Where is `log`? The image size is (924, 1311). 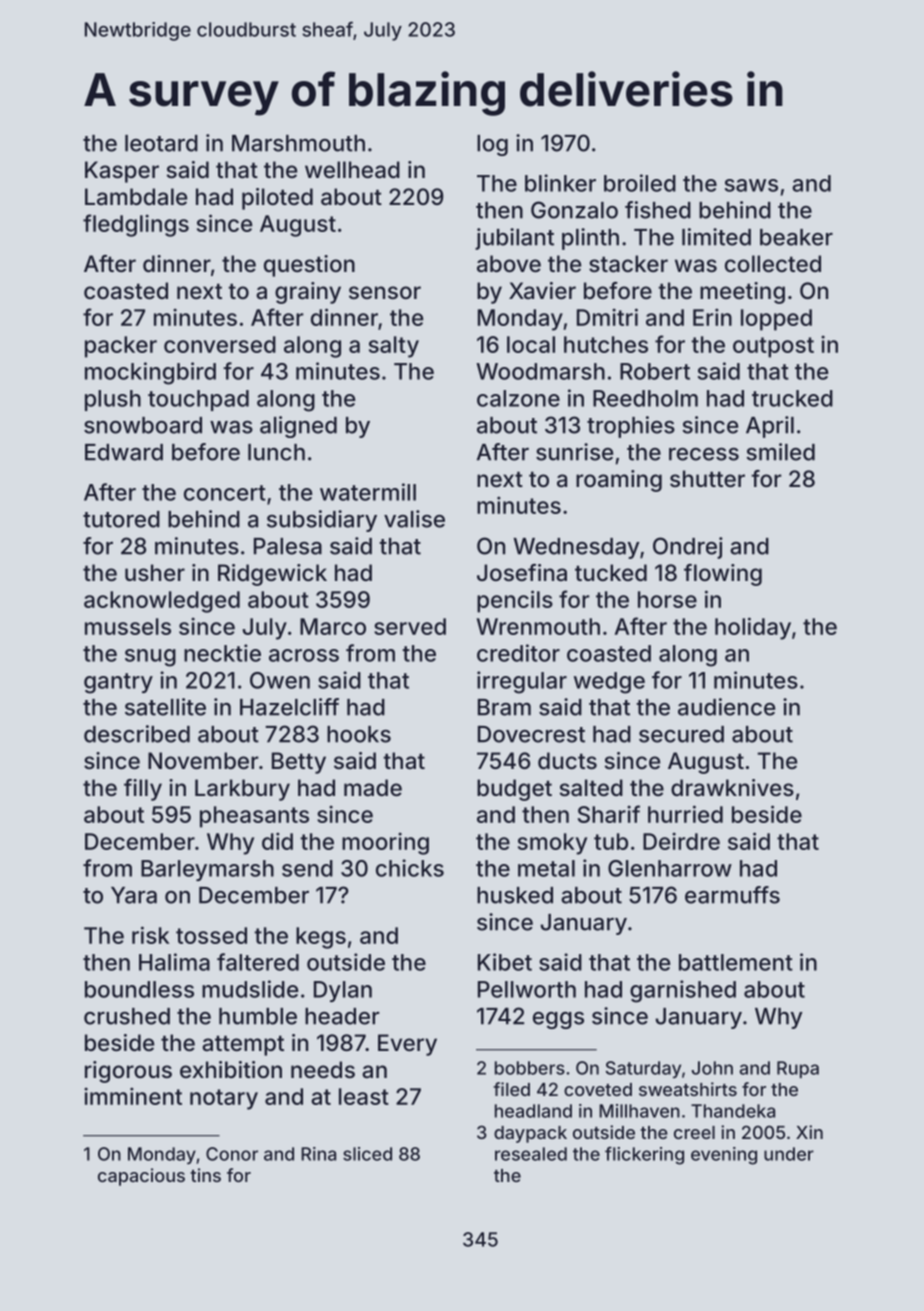 log is located at coordinates (492, 145).
